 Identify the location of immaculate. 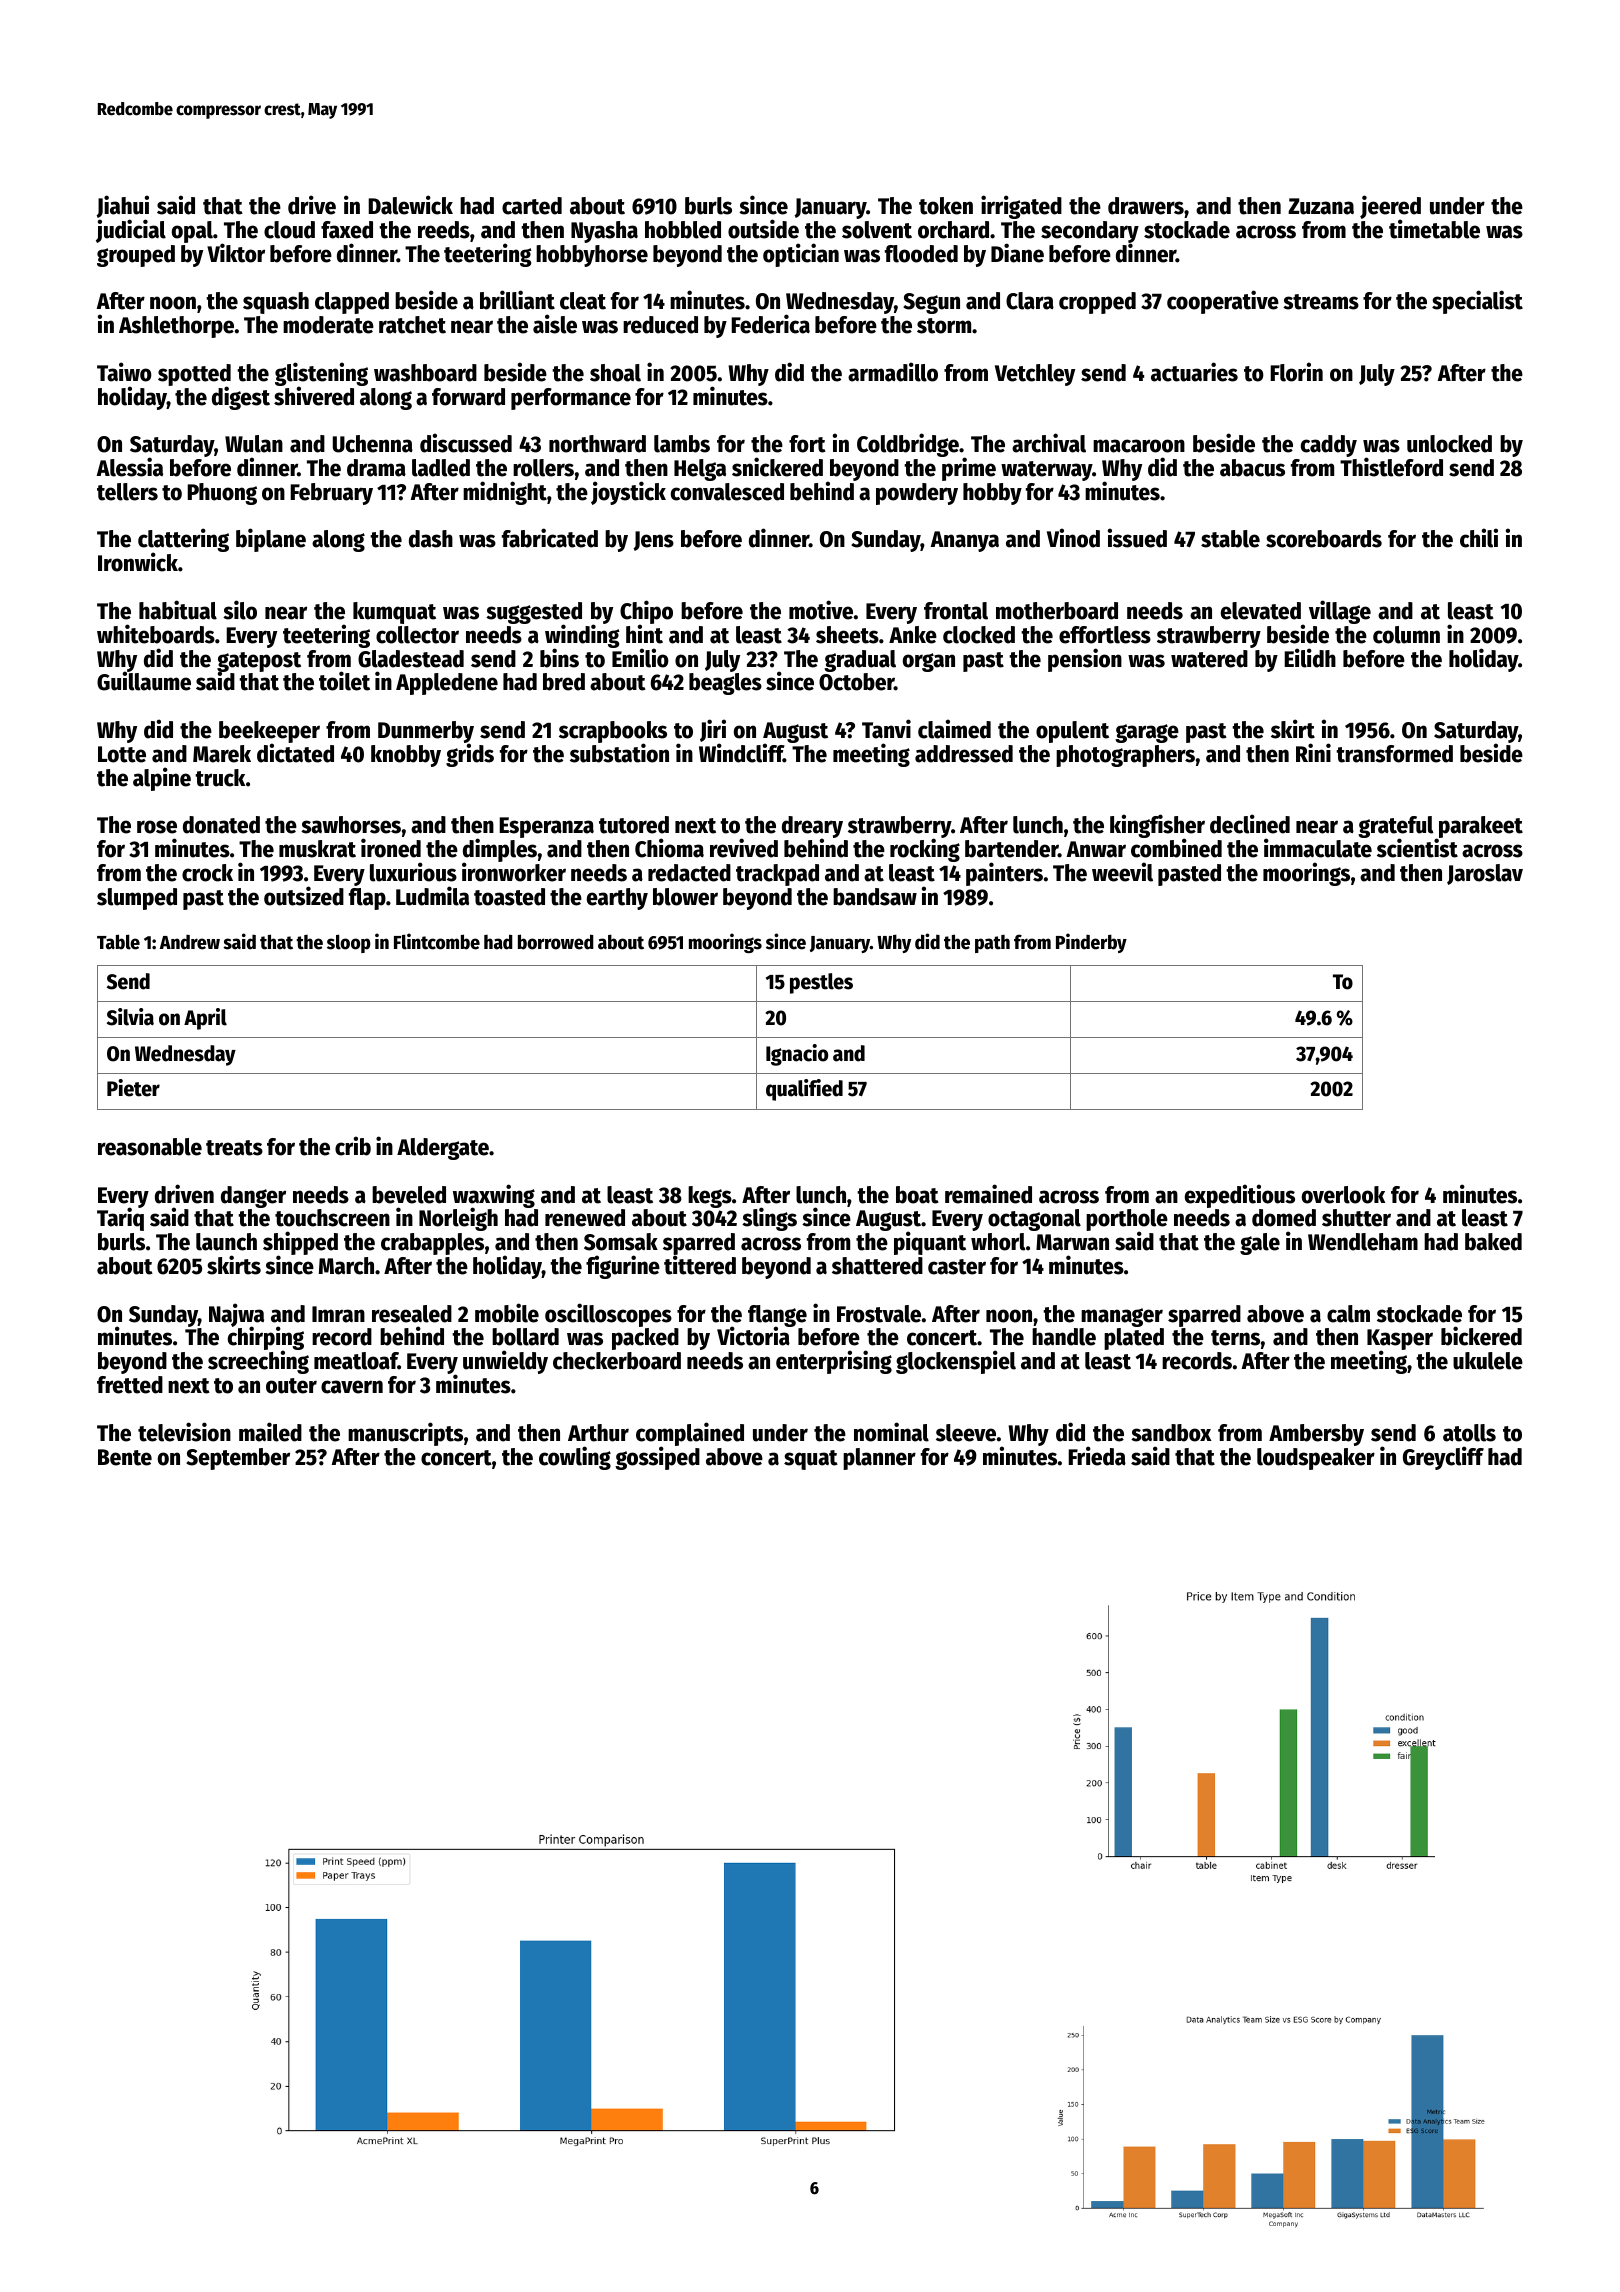
(1318, 848).
